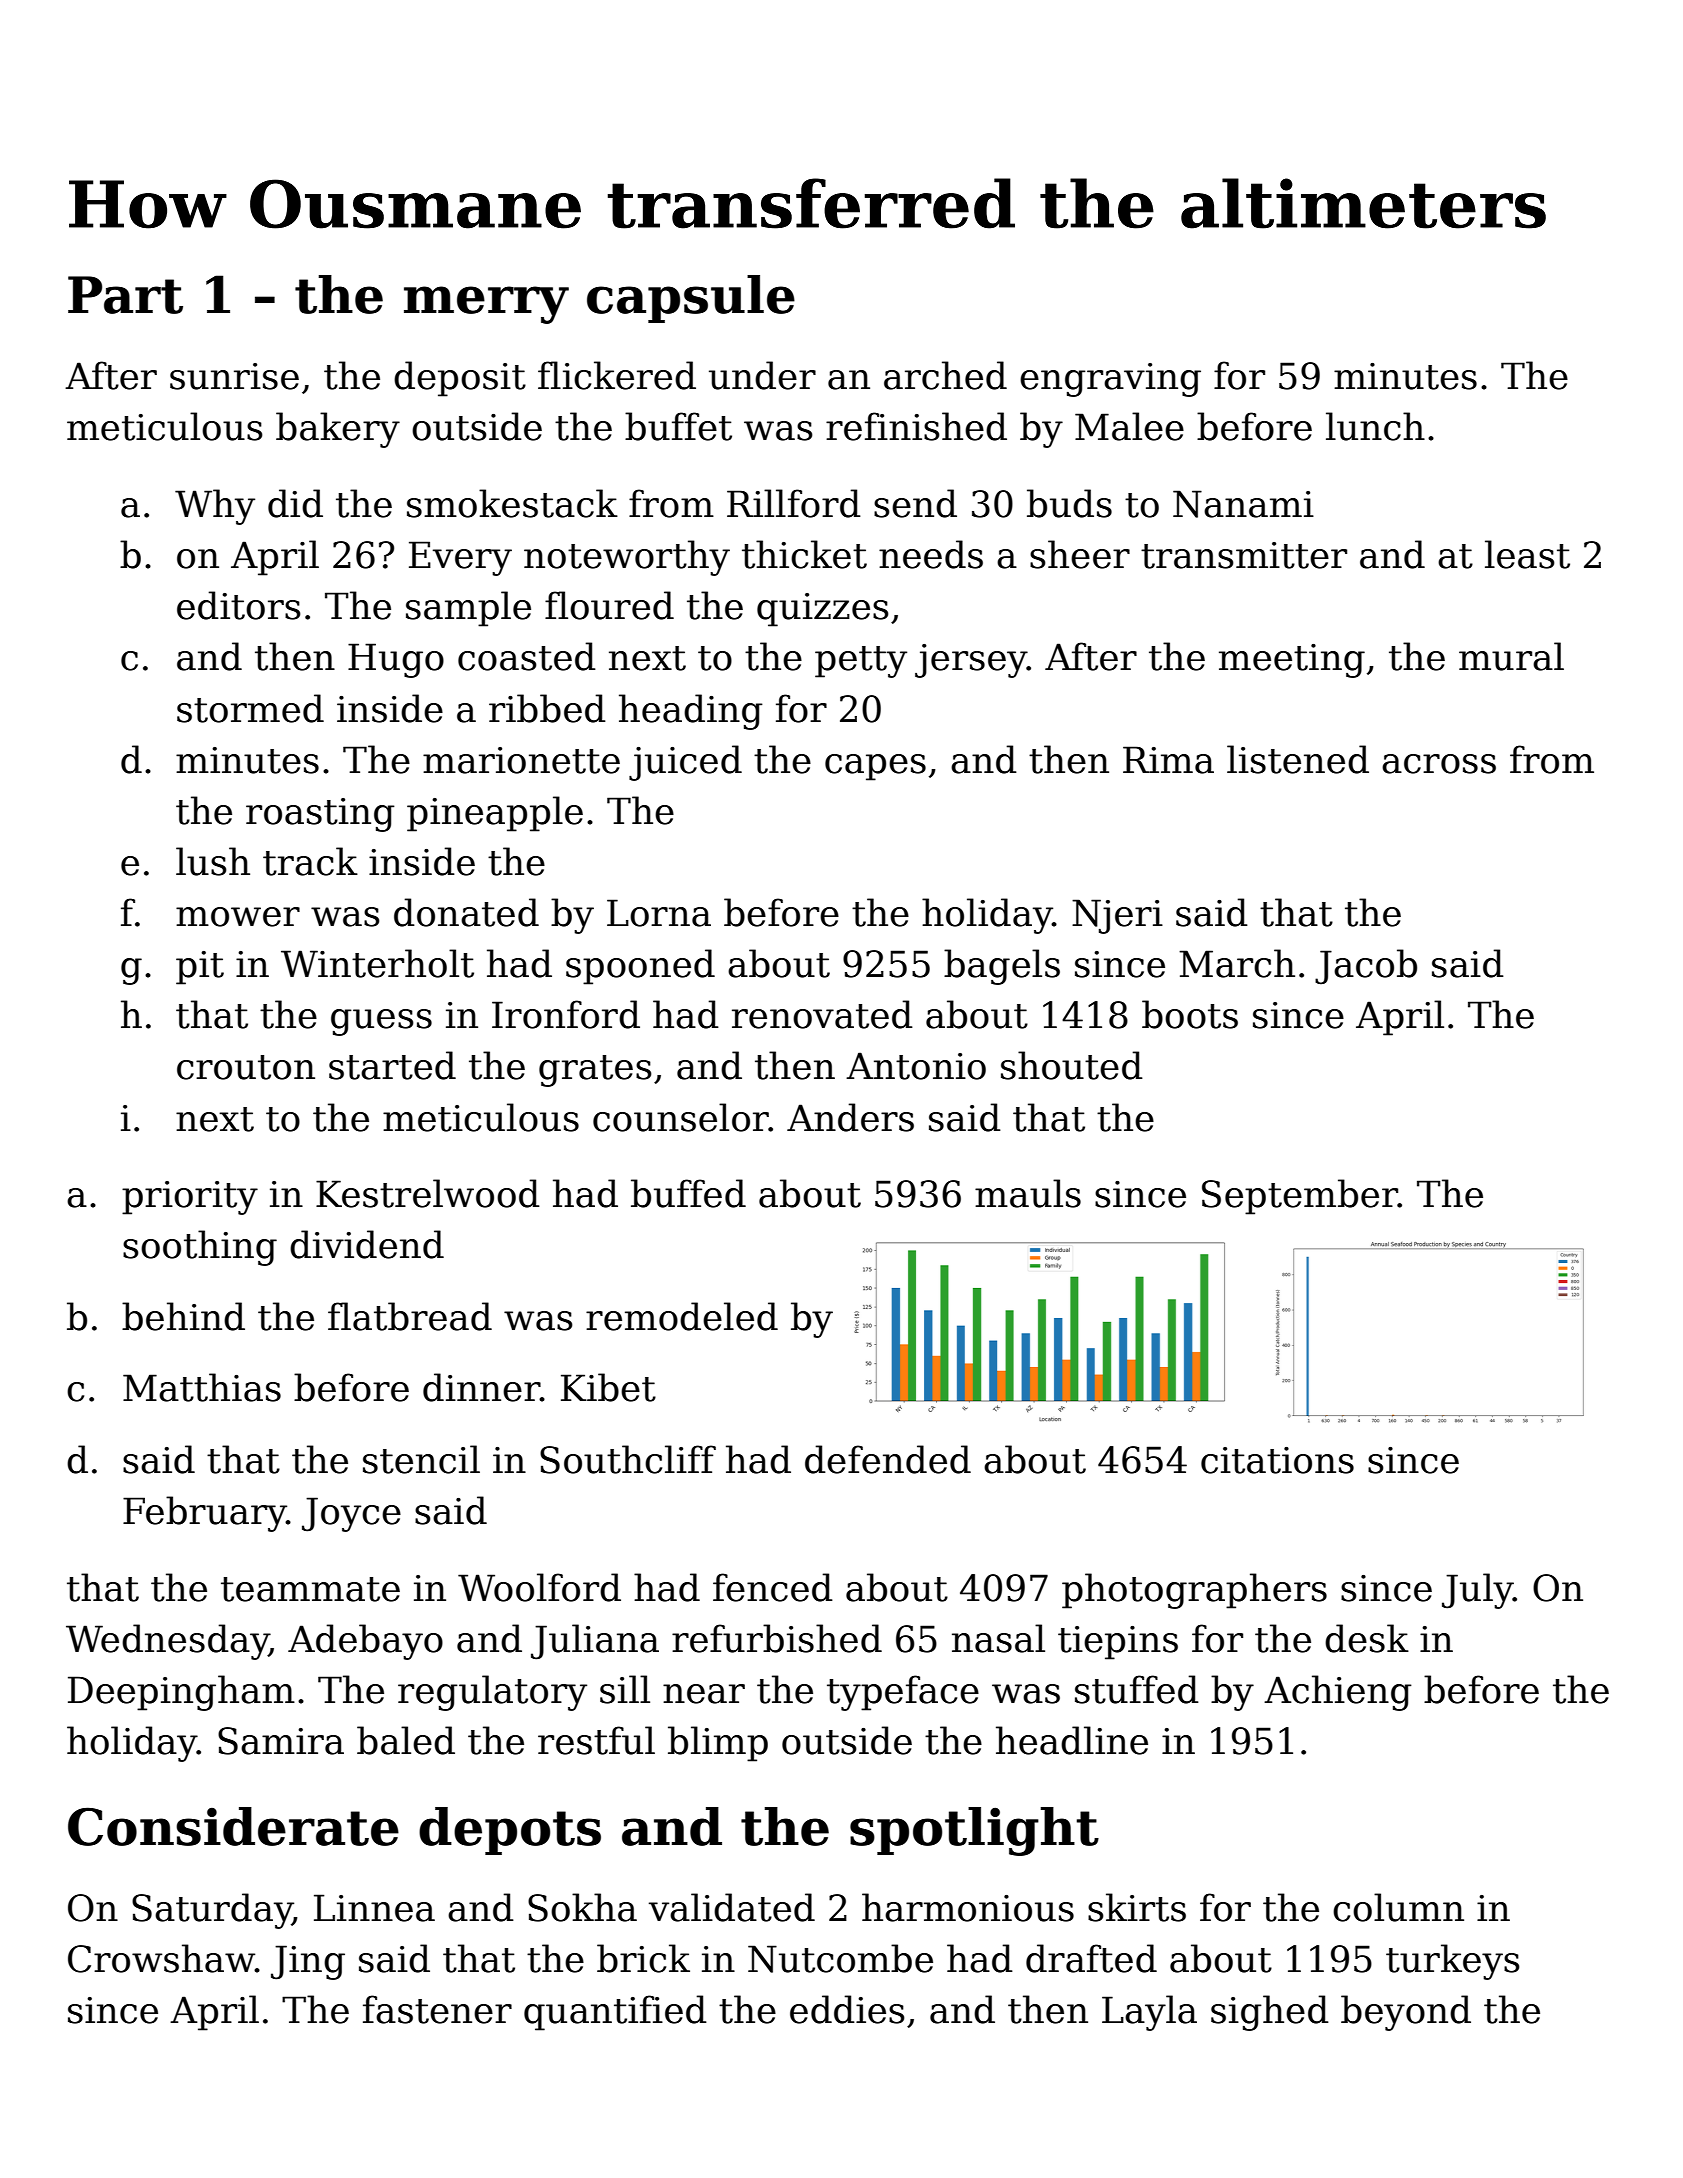 This image has width=1683, height=2178. What do you see at coordinates (1511, 656) in the image?
I see `mural` at bounding box center [1511, 656].
